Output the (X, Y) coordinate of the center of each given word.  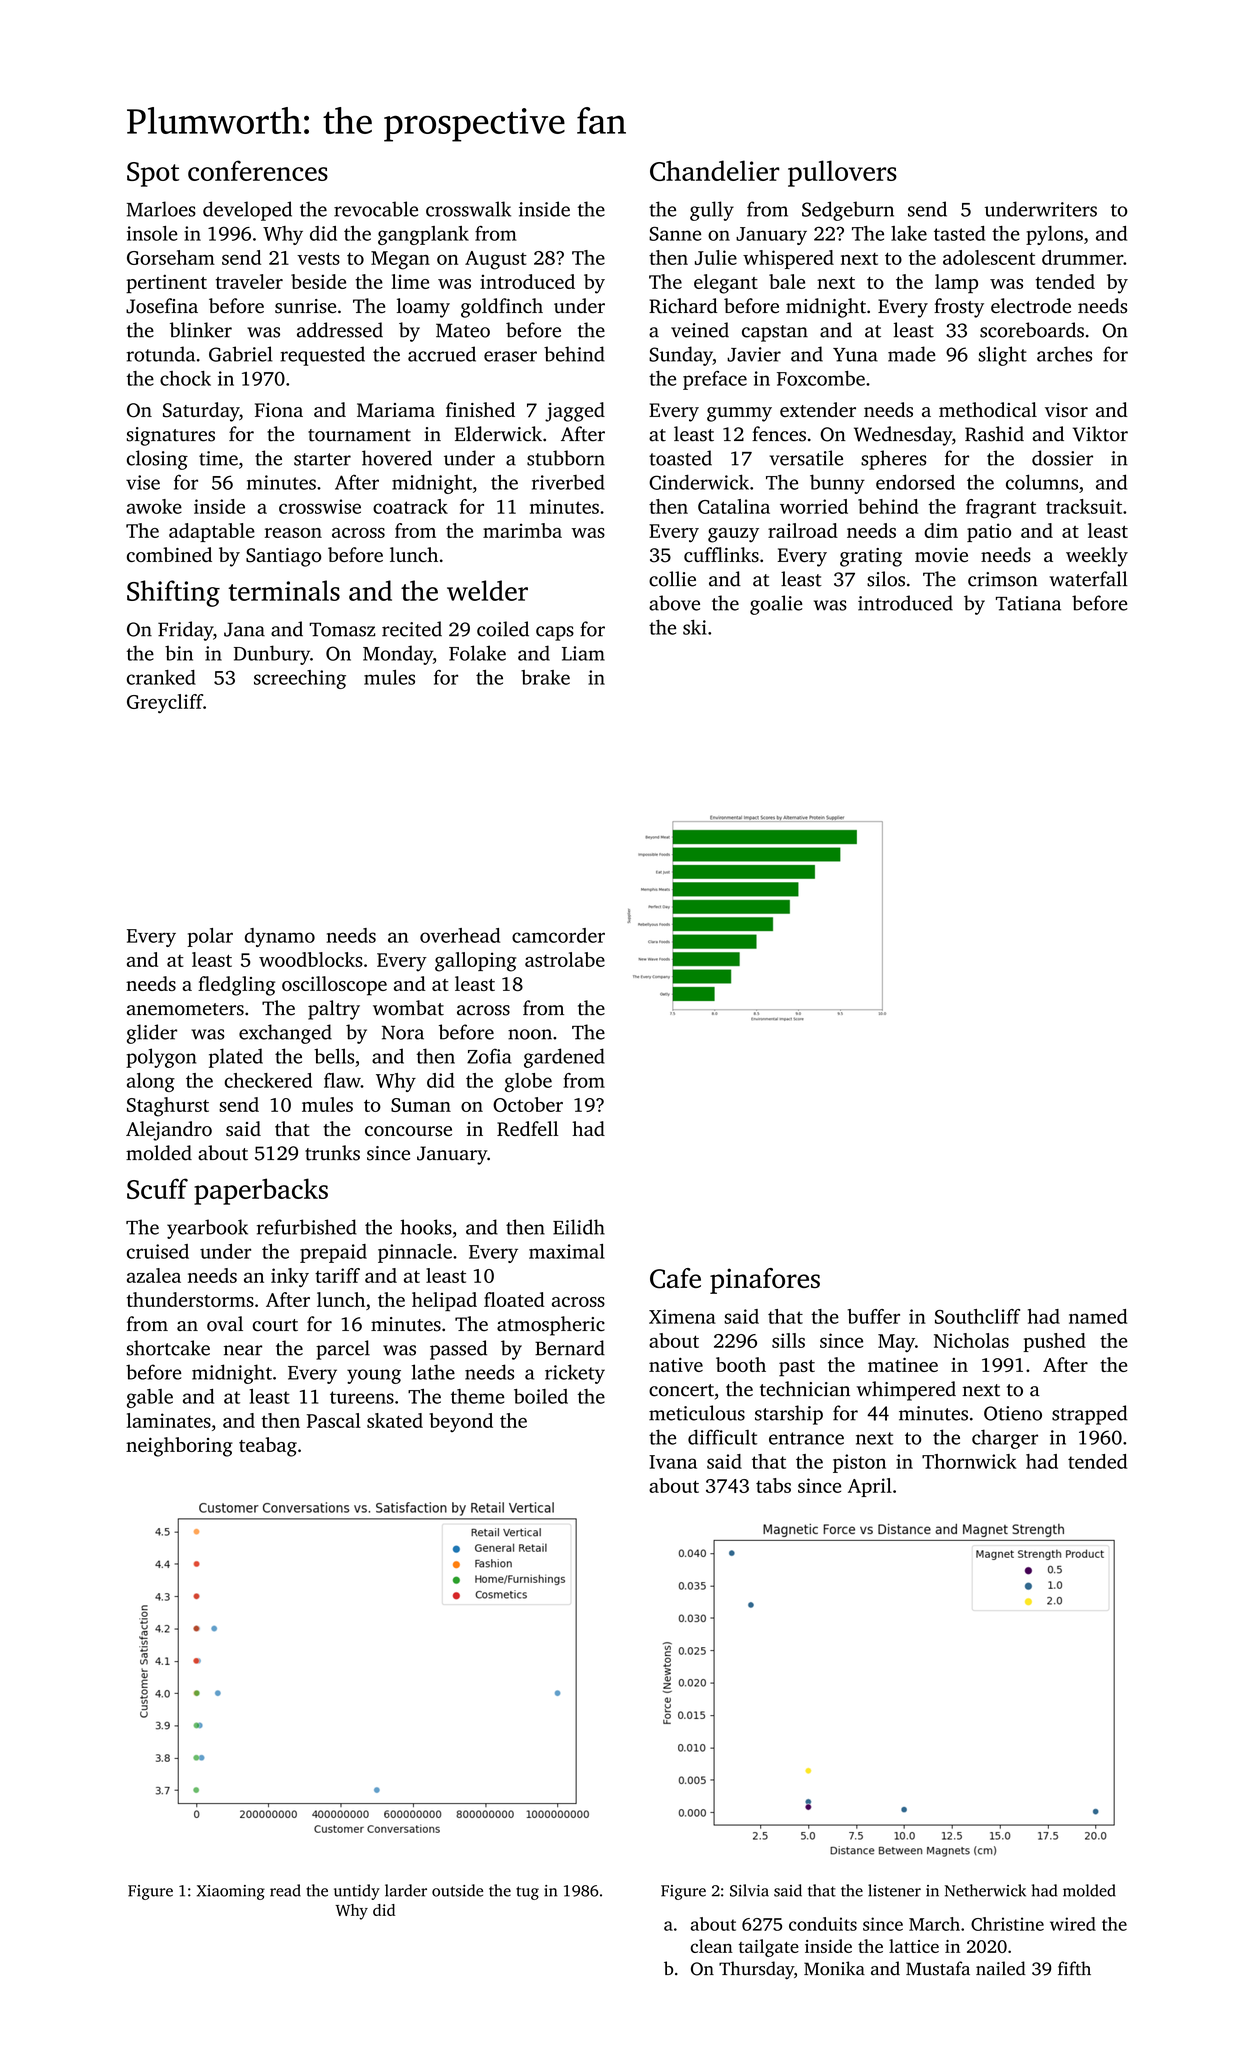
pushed (1054, 1342)
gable (150, 1398)
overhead (460, 935)
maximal (567, 1251)
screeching (300, 679)
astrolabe (565, 959)
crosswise (320, 506)
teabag (268, 1447)
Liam (583, 653)
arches (1064, 354)
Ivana (673, 1462)
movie (941, 555)
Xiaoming (231, 1892)
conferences (258, 170)
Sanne (675, 233)
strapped (1089, 1415)
